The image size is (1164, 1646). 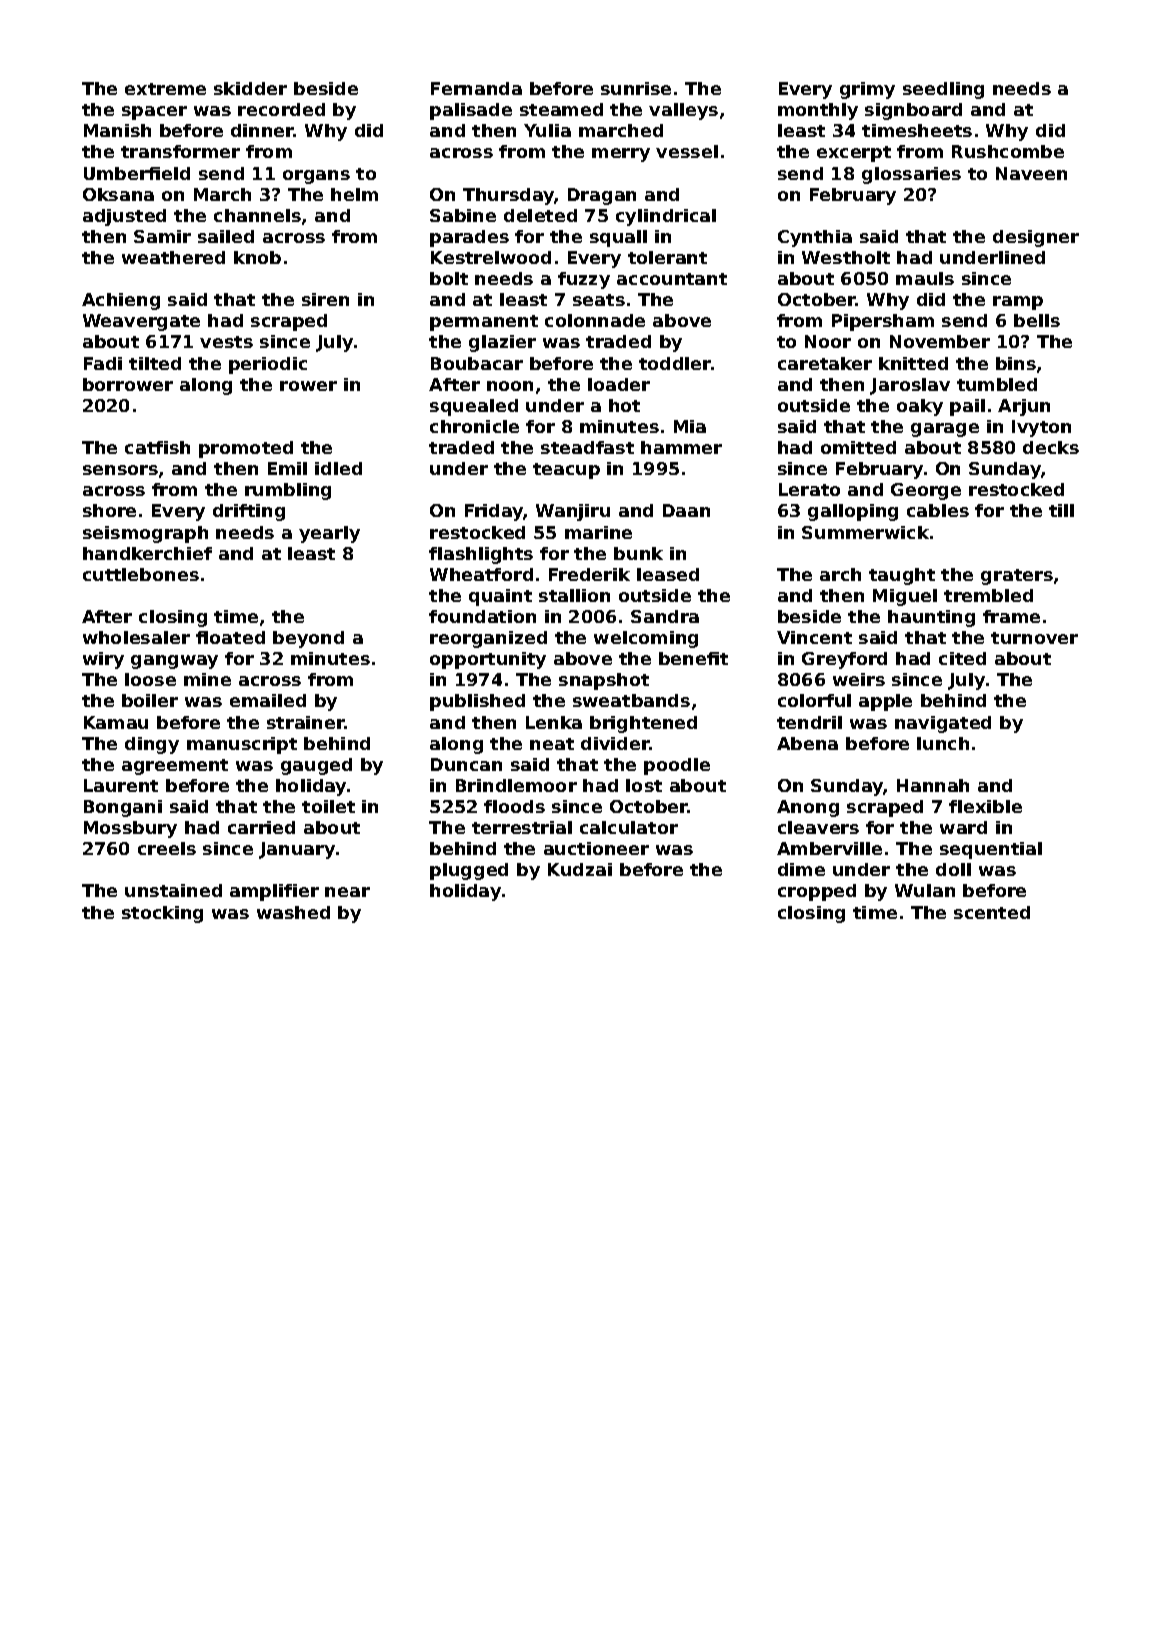 What do you see at coordinates (261, 827) in the screenshot?
I see `carried` at bounding box center [261, 827].
